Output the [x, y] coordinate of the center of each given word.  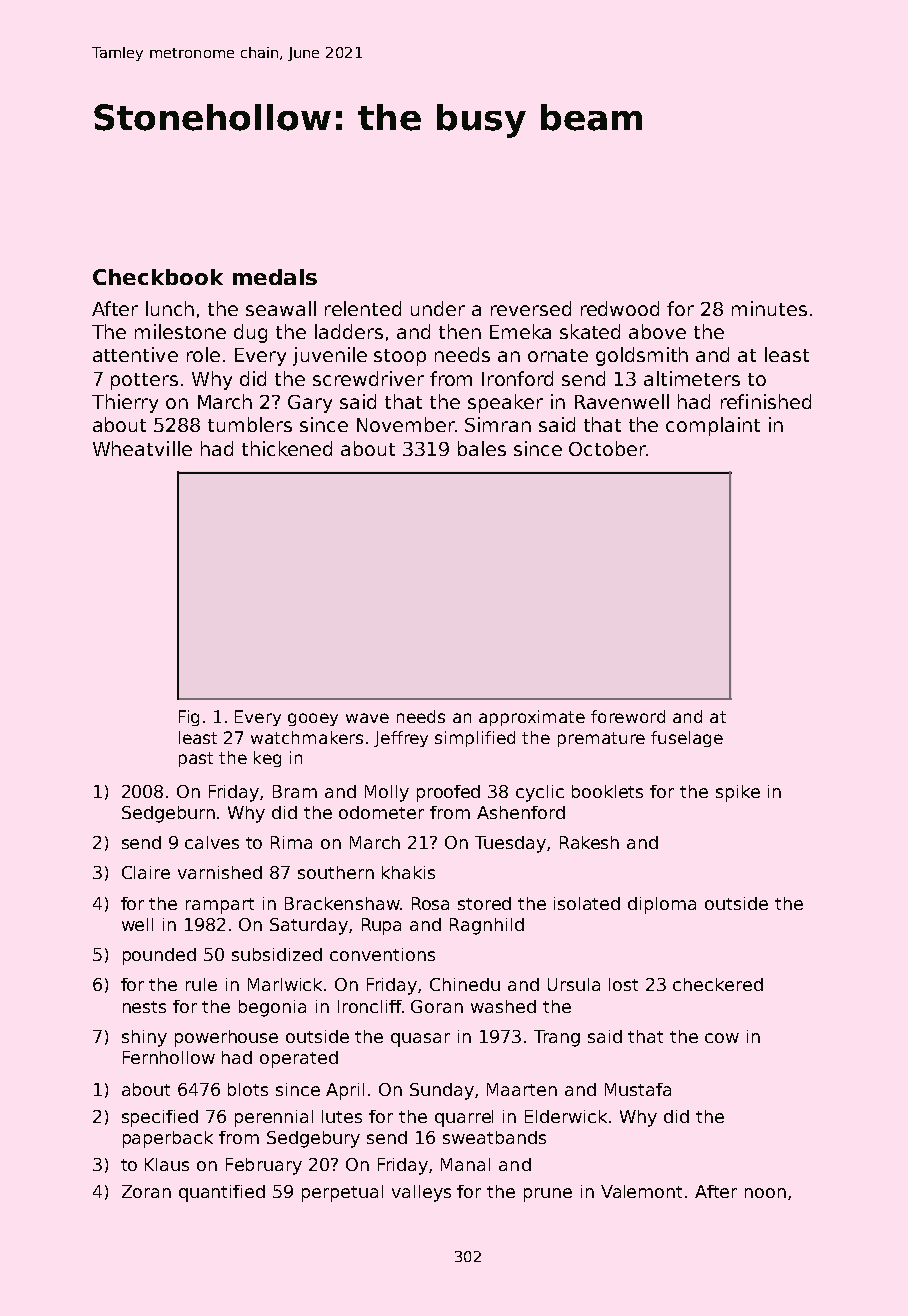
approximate [532, 718]
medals [275, 277]
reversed [531, 308]
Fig [189, 718]
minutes [769, 308]
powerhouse [226, 1038]
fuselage [687, 739]
